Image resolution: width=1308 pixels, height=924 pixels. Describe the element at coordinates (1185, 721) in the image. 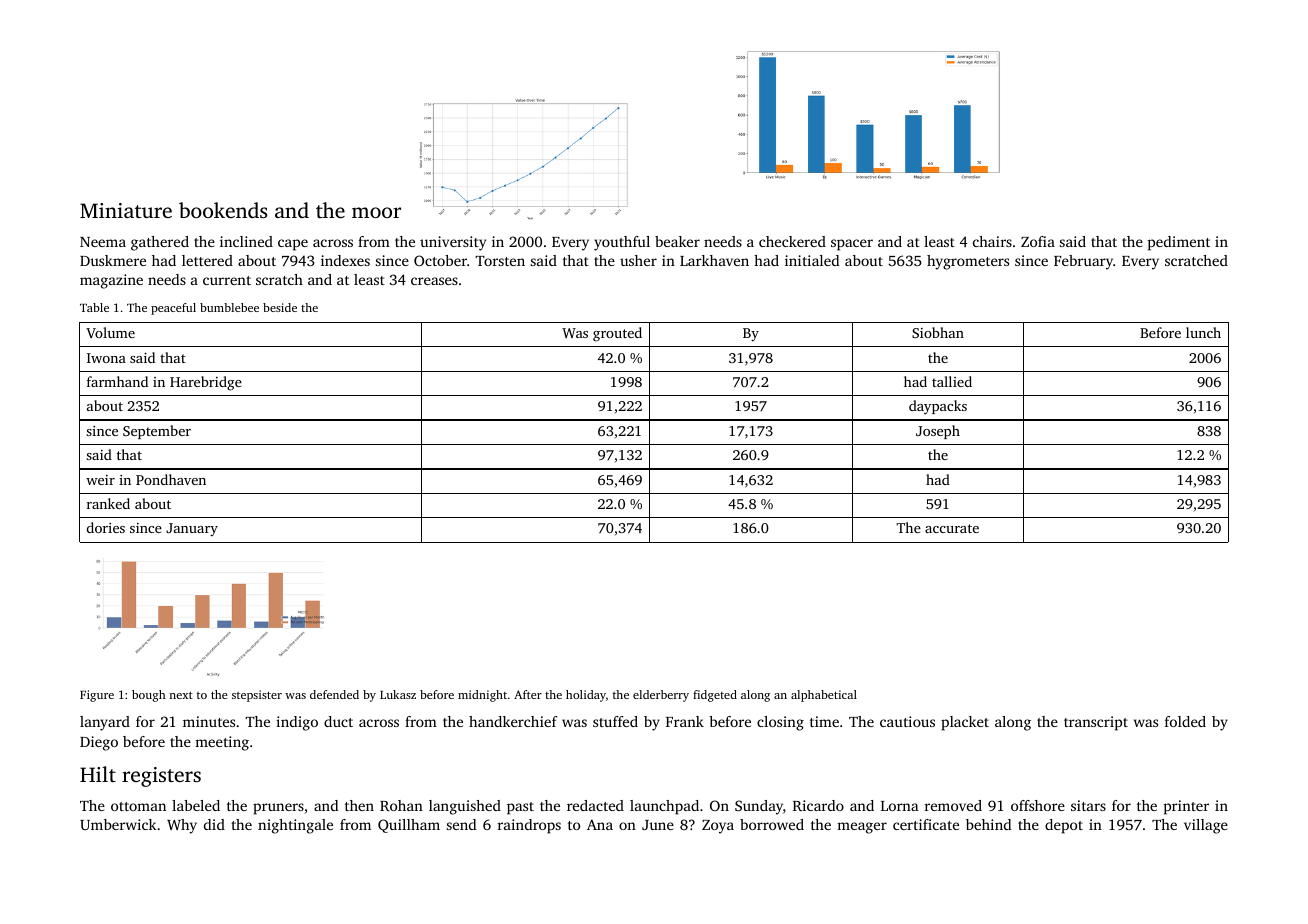

I see `folded` at that location.
